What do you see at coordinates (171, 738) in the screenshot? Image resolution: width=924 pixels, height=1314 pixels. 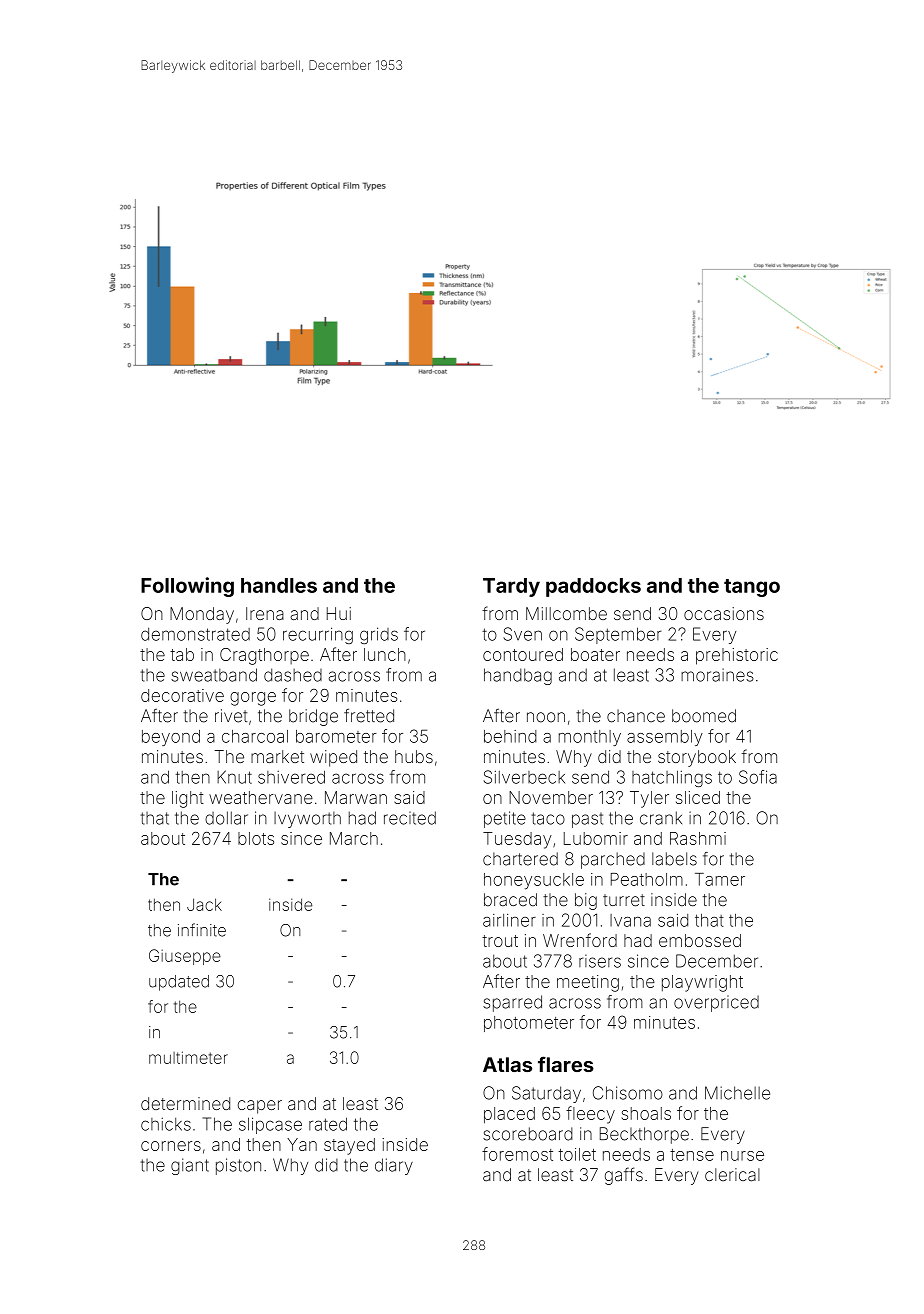 I see `beyond` at bounding box center [171, 738].
